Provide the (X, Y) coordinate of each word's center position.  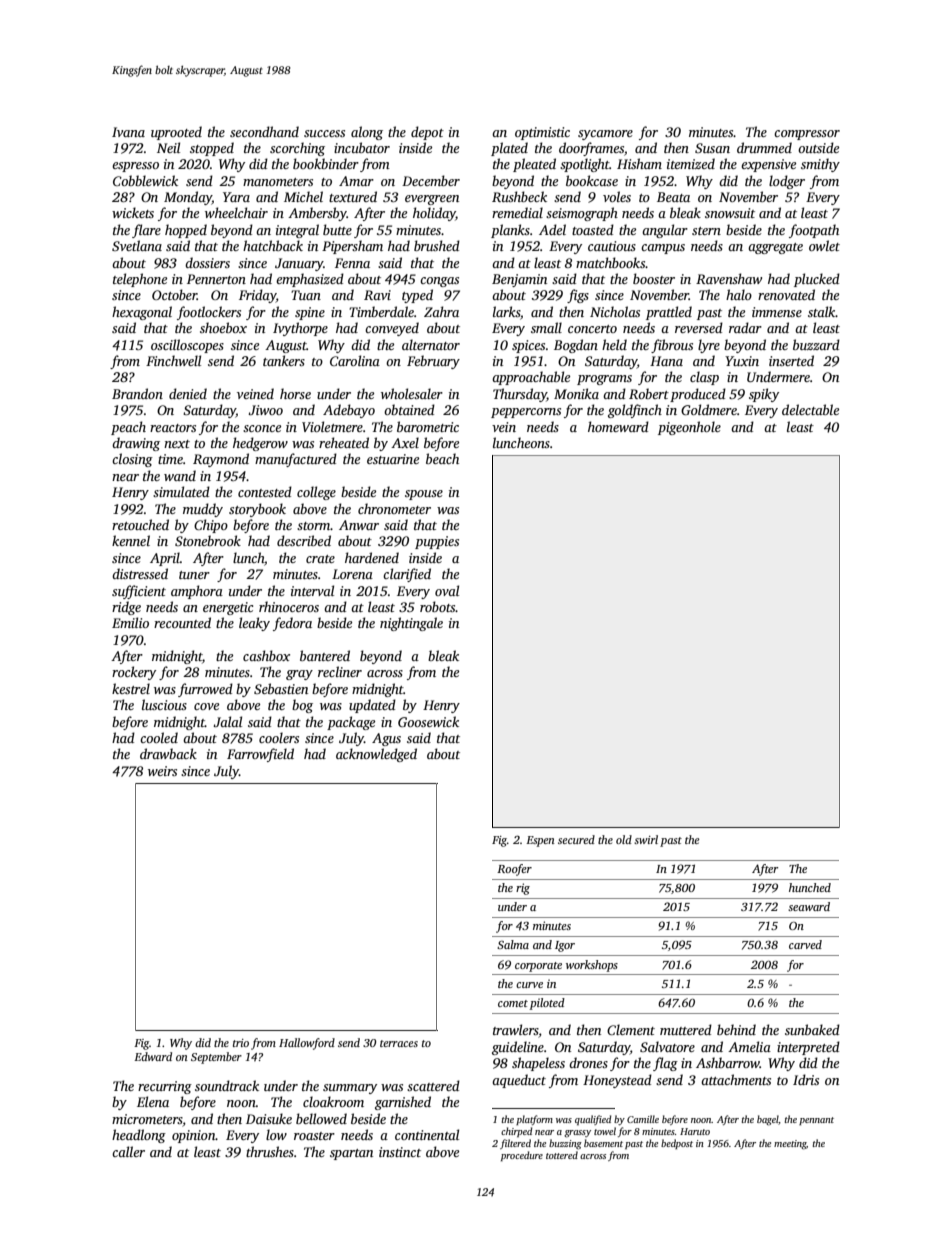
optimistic (542, 133)
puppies (437, 542)
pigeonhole (689, 428)
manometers (278, 182)
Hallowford (307, 1044)
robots (438, 606)
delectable (810, 409)
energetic (228, 608)
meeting (790, 1145)
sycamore (605, 135)
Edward (153, 1056)
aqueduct (519, 1081)
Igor (565, 946)
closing (132, 460)
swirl (646, 839)
